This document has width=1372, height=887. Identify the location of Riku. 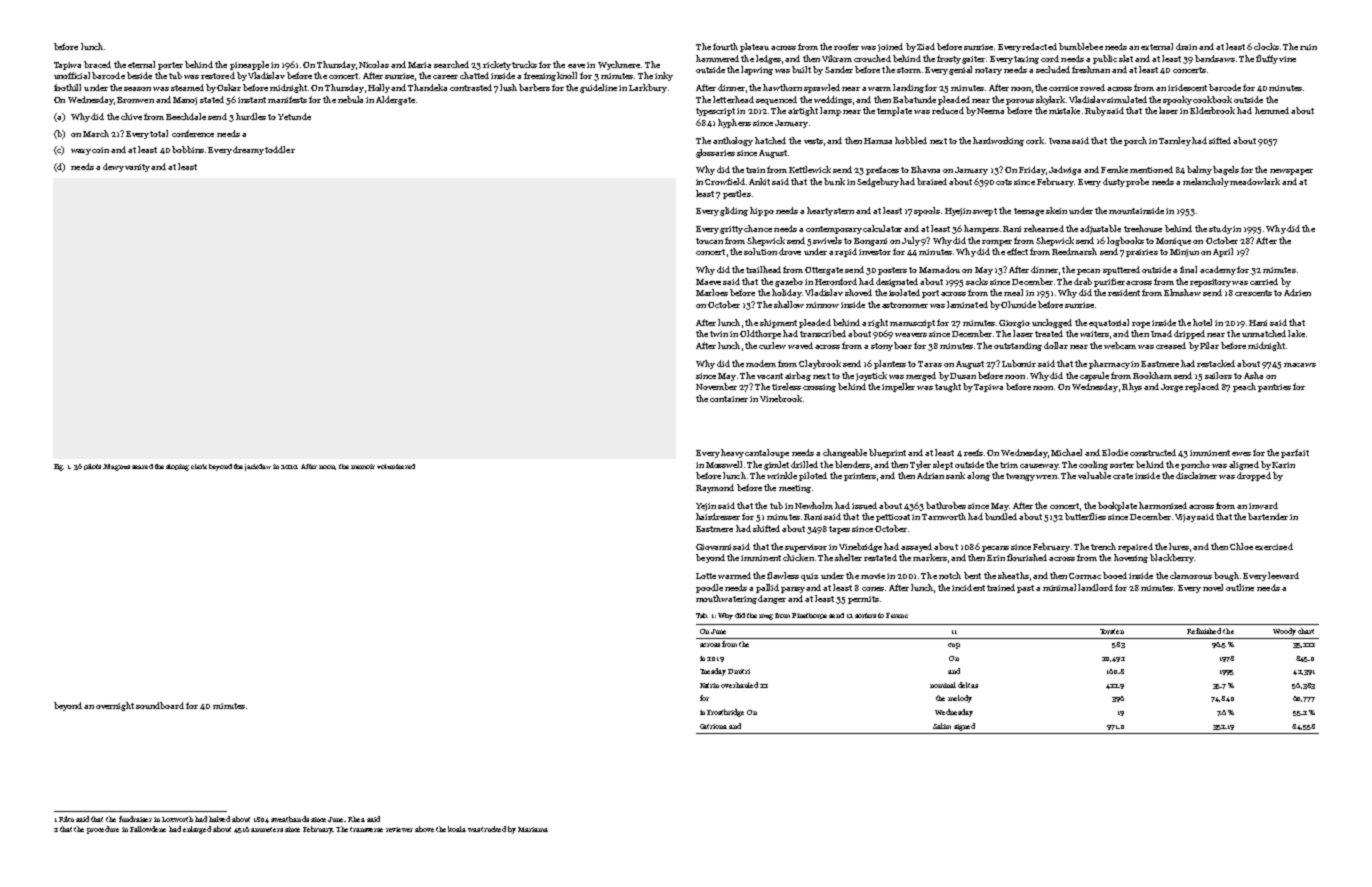
(66, 819).
